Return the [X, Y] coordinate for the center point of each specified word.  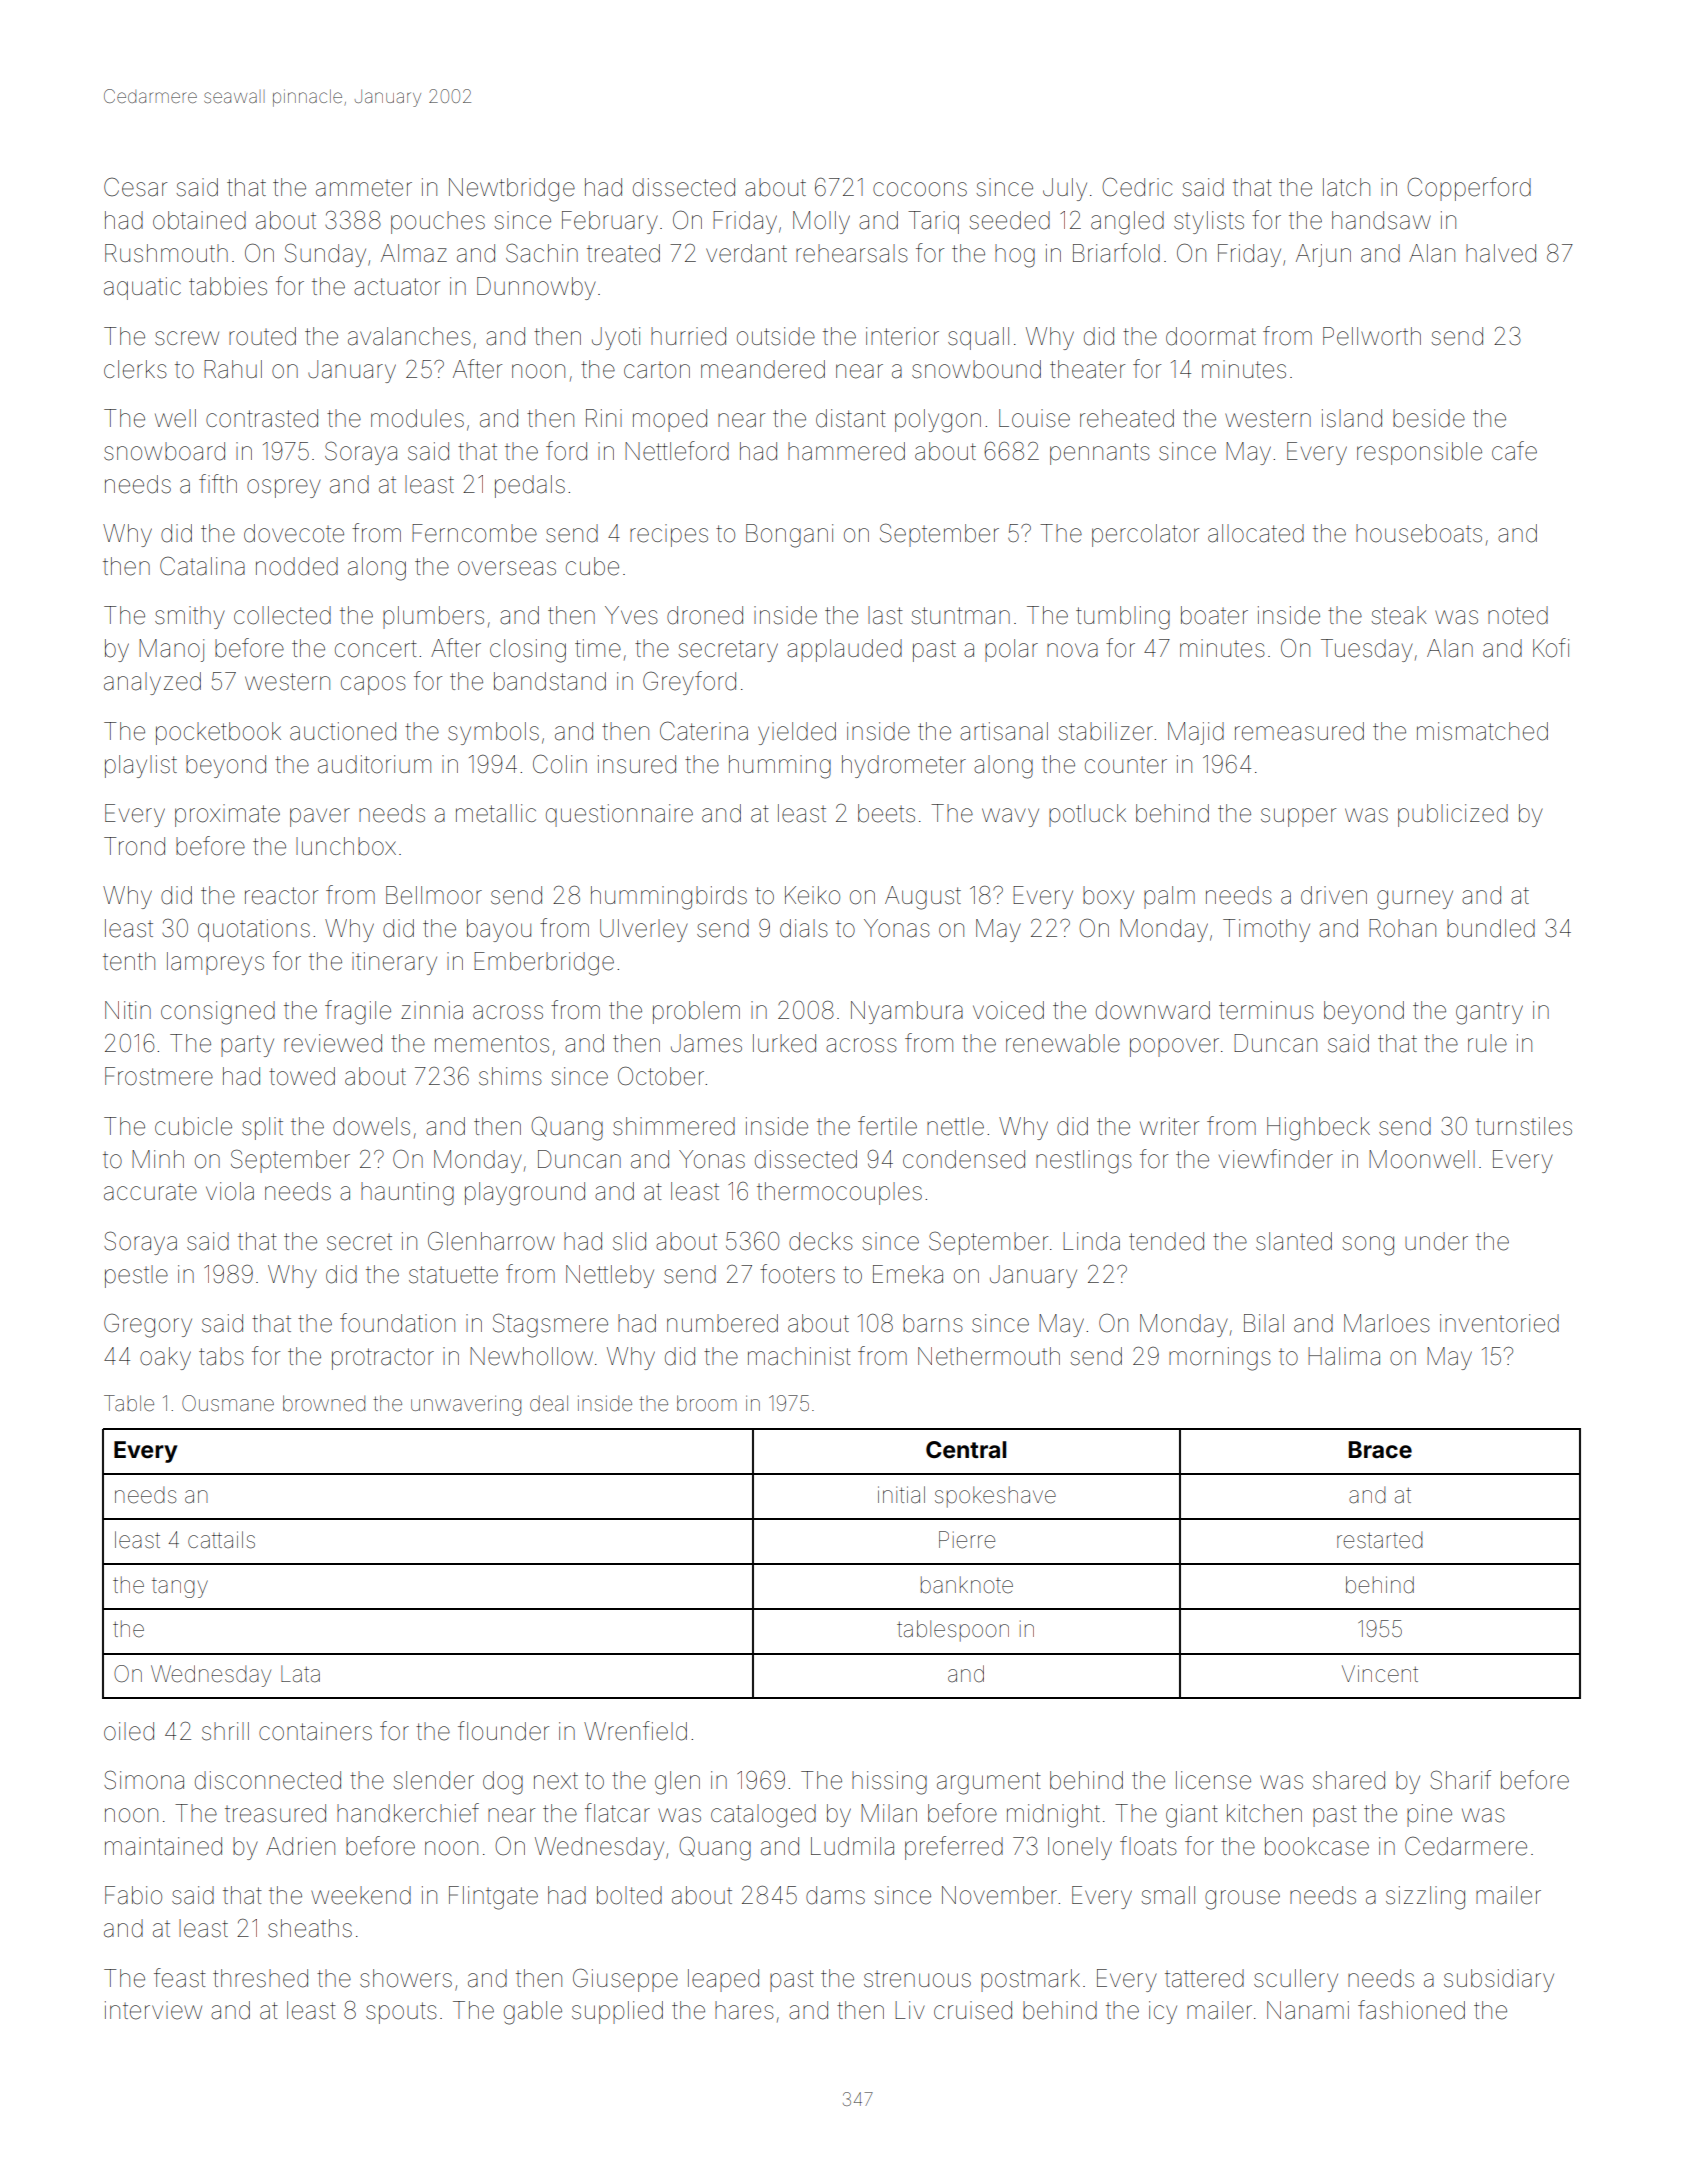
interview [153, 2010]
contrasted [262, 418]
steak [1399, 615]
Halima [1344, 1356]
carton [657, 370]
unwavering [466, 1405]
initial [901, 1494]
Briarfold [1116, 253]
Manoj [171, 650]
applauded [844, 650]
